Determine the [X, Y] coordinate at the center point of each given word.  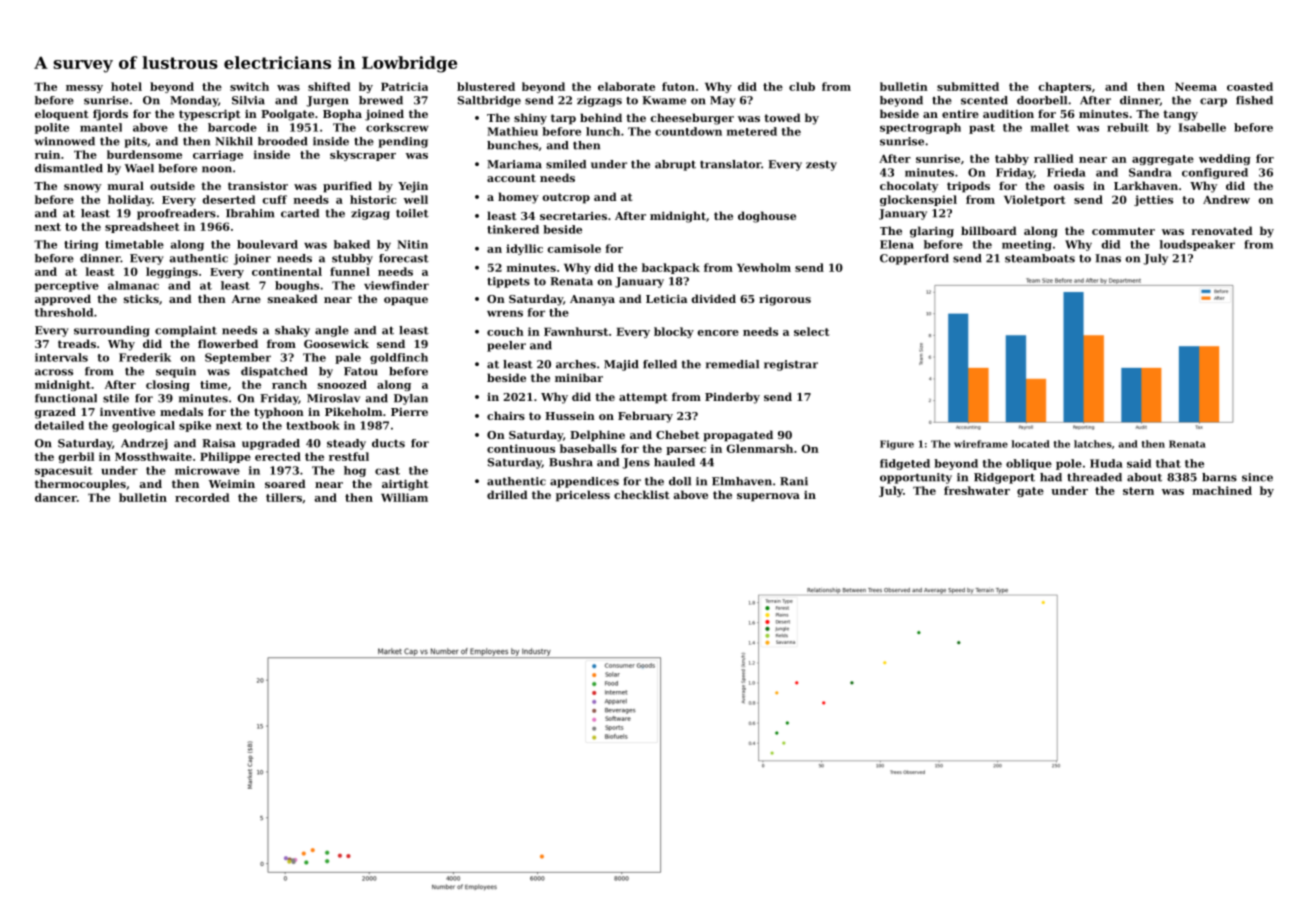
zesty [821, 166]
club [802, 86]
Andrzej [144, 444]
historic [373, 199]
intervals [61, 357]
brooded [283, 141]
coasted [1250, 86]
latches [1093, 444]
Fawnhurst [576, 331]
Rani [794, 481]
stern [1138, 491]
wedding [1225, 159]
